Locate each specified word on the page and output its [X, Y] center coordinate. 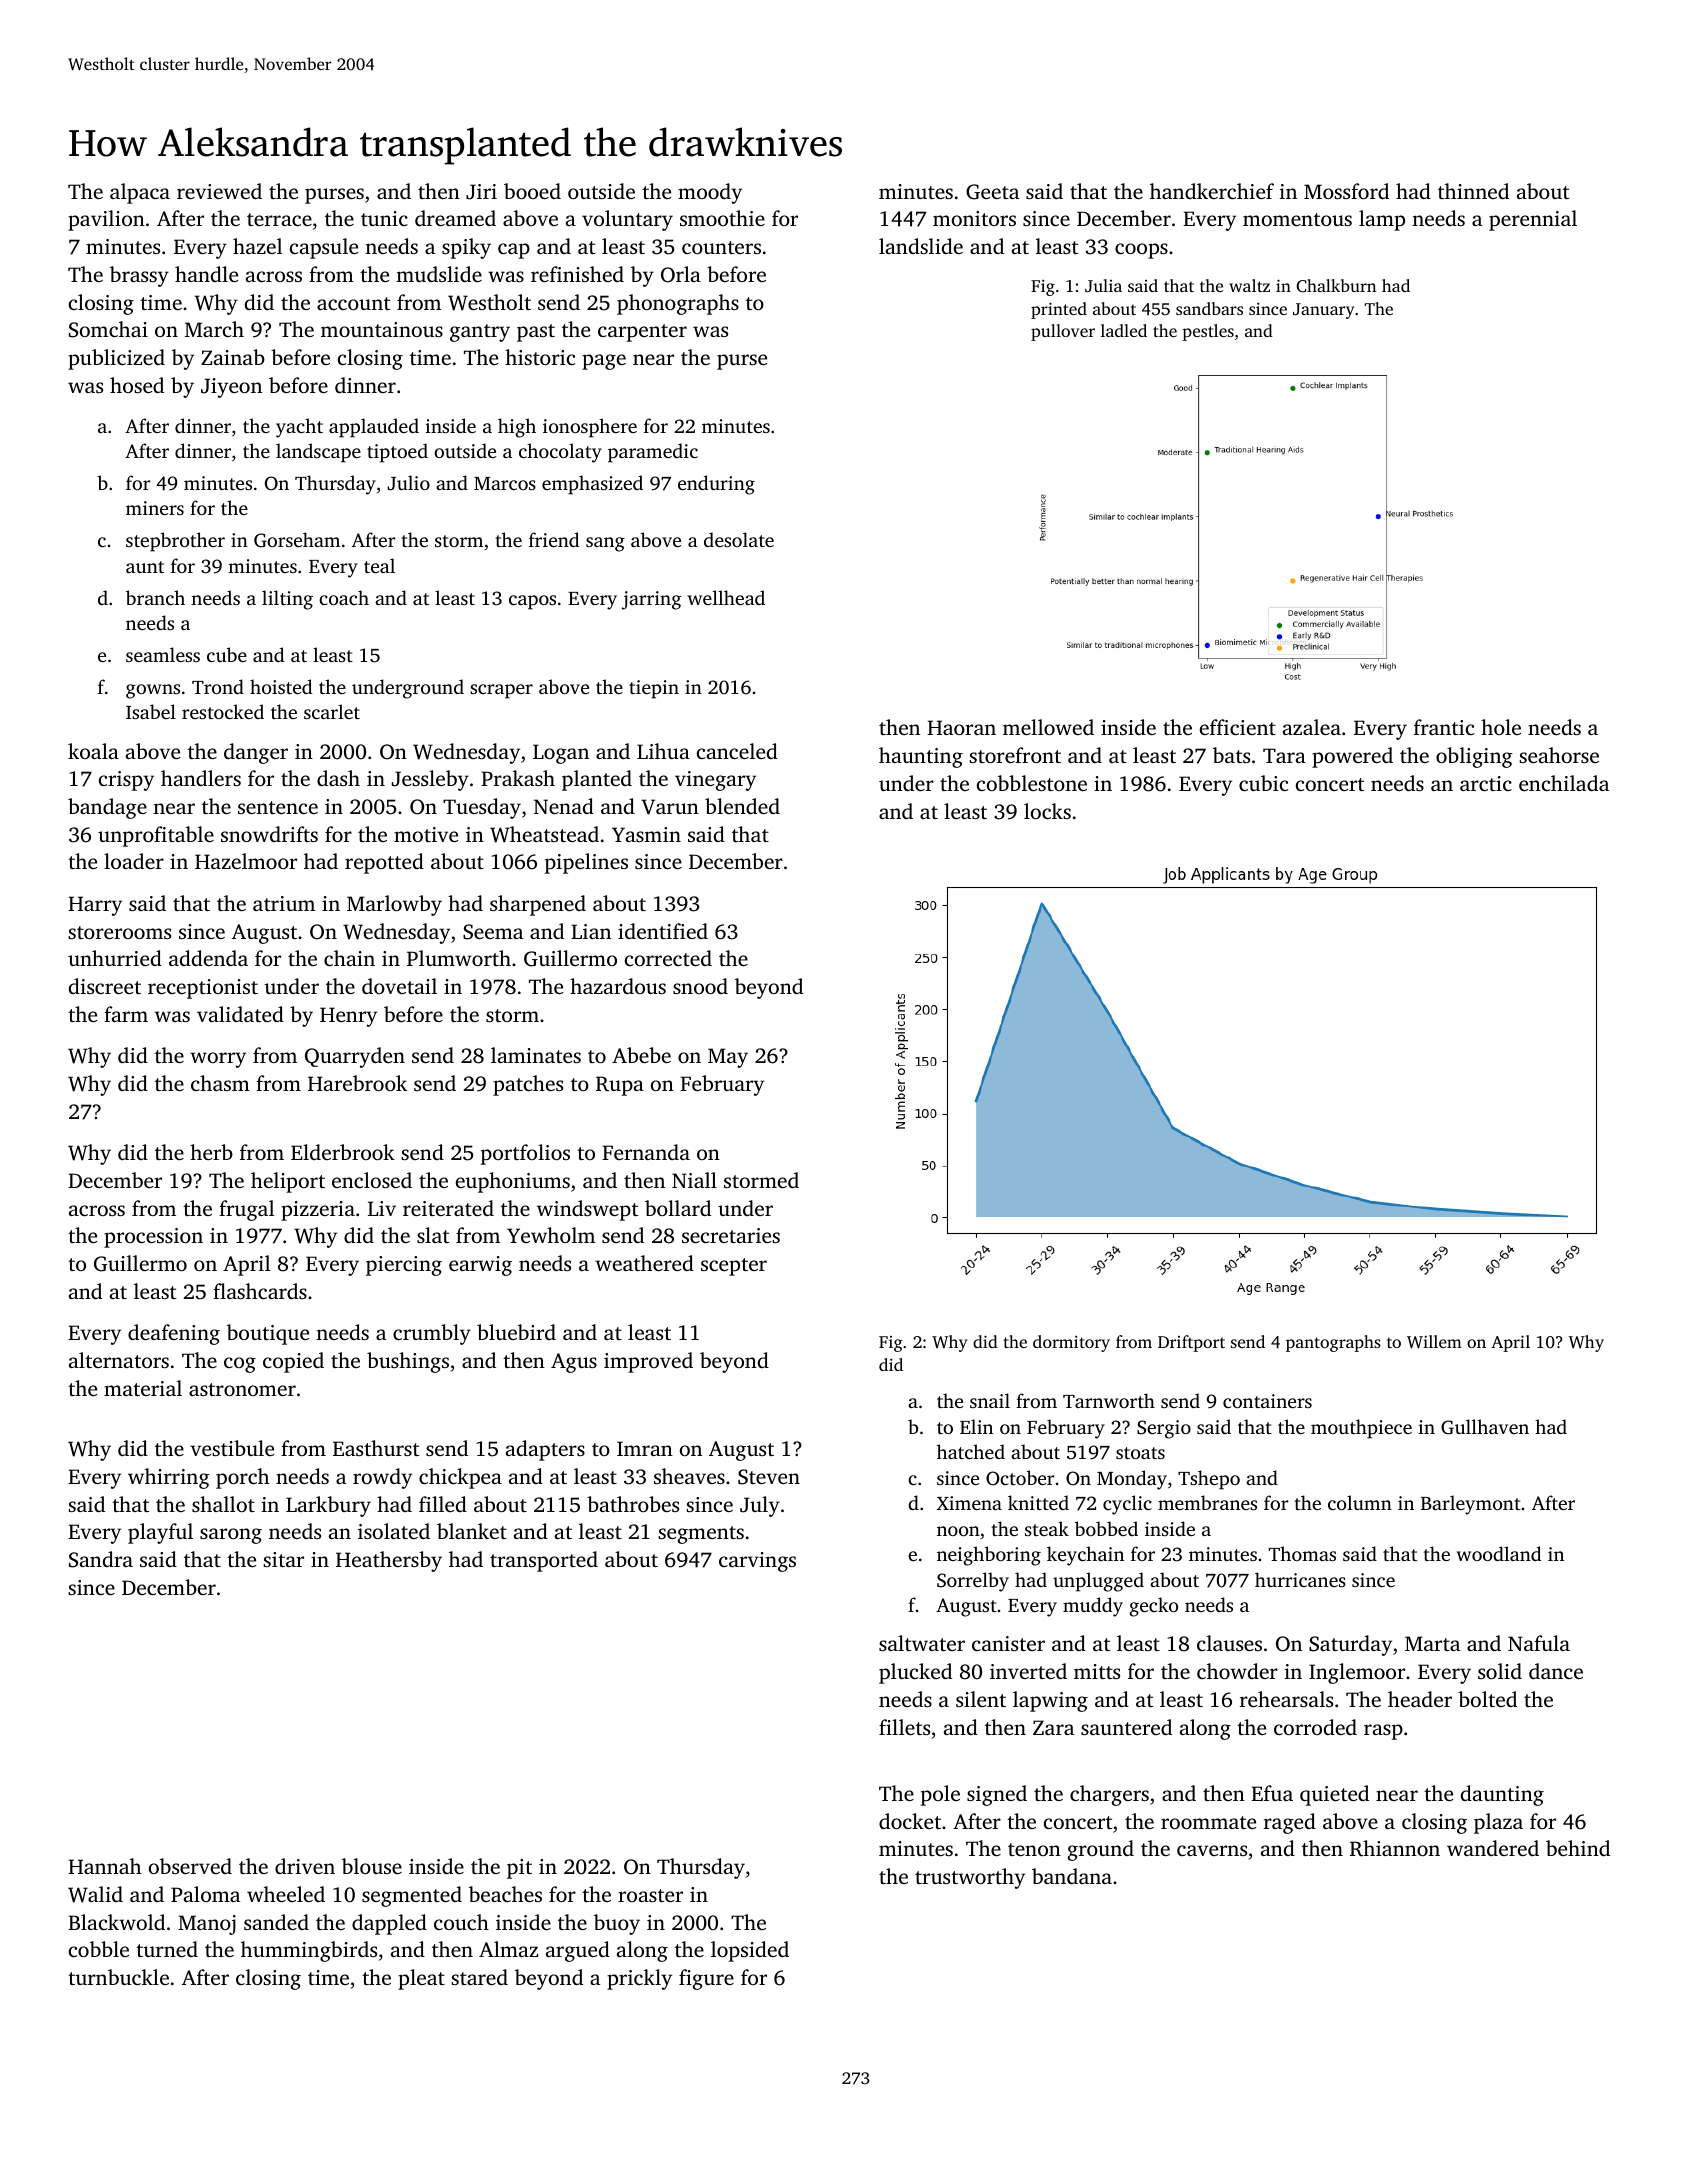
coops [1141, 251]
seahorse [1559, 755]
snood [700, 986]
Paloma [205, 1894]
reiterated [448, 1208]
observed [190, 1866]
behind [1578, 1848]
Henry [348, 1017]
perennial [1533, 220]
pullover [1063, 332]
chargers [1109, 1795]
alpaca [140, 193]
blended [742, 806]
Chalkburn [1336, 286]
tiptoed [397, 453]
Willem [1434, 1342]
